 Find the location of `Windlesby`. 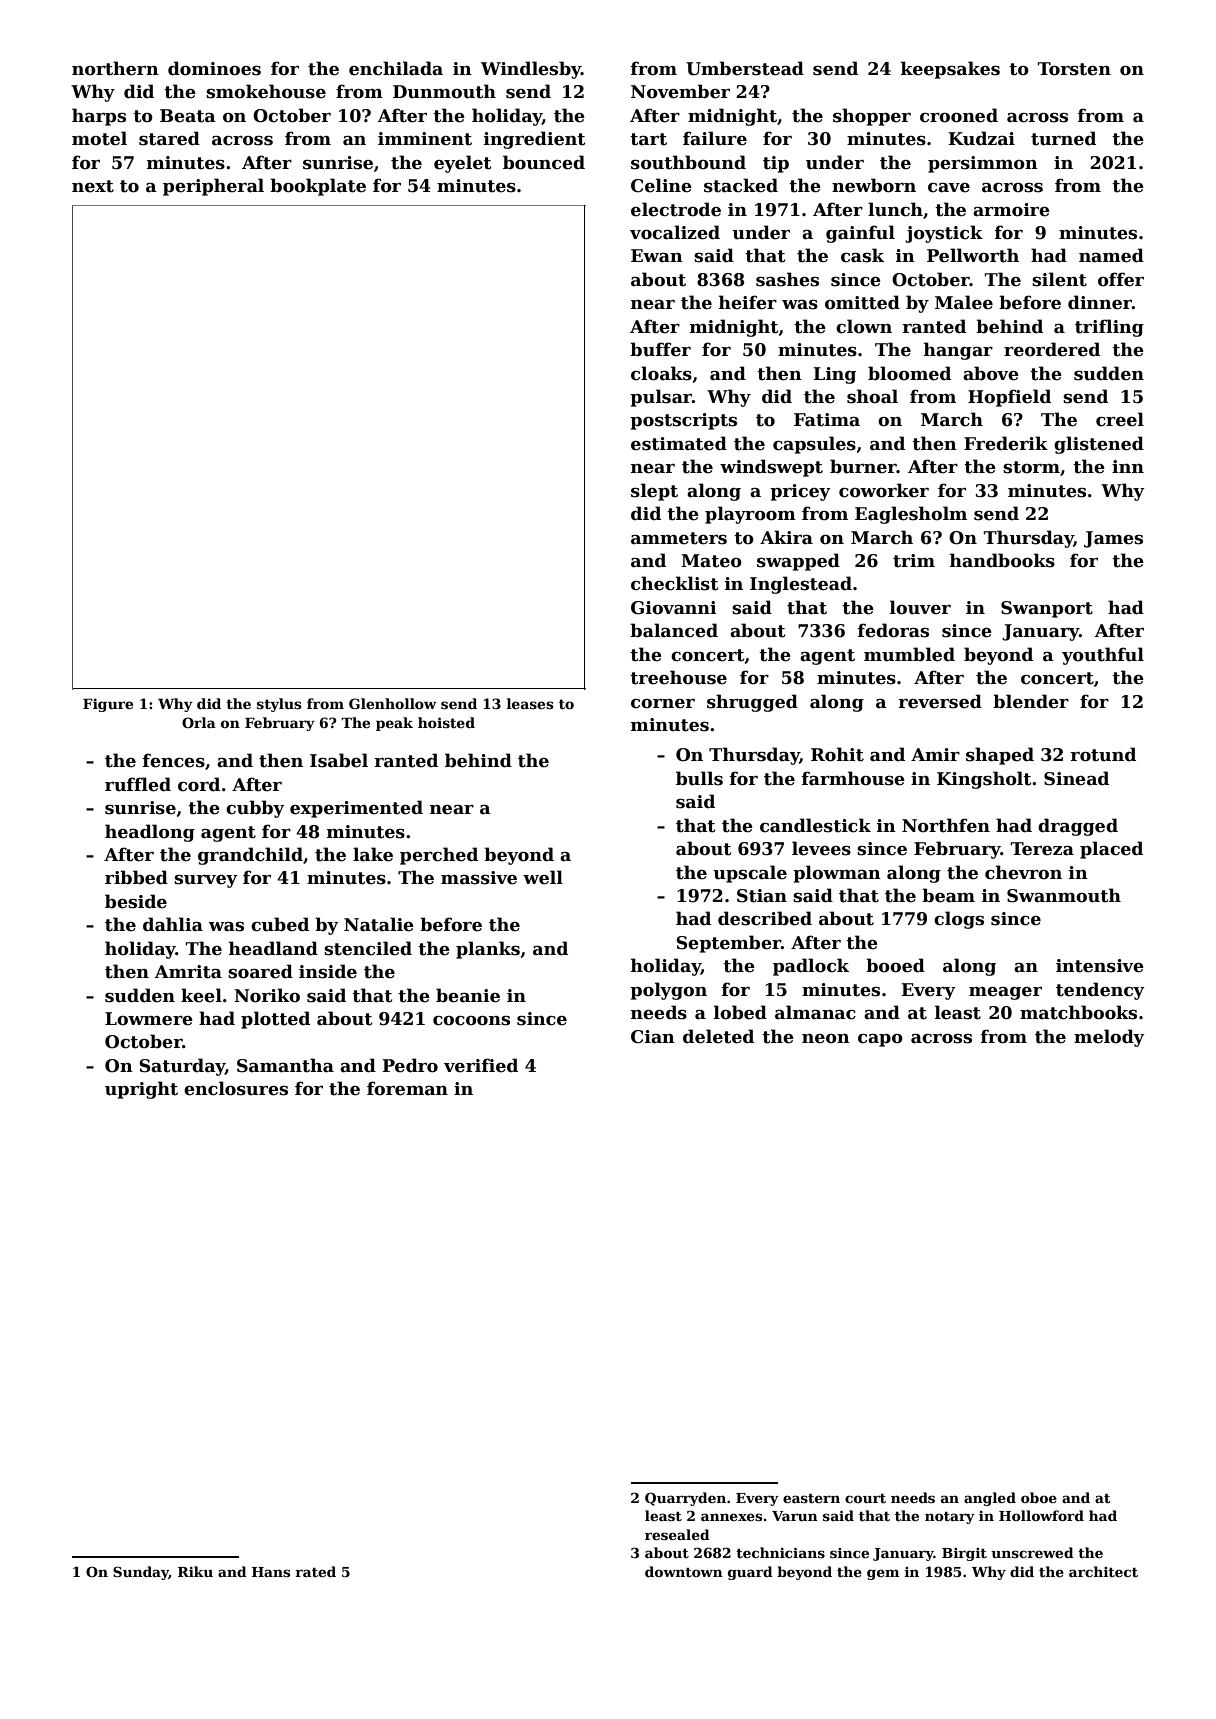

Windlesby is located at coordinates (531, 70).
